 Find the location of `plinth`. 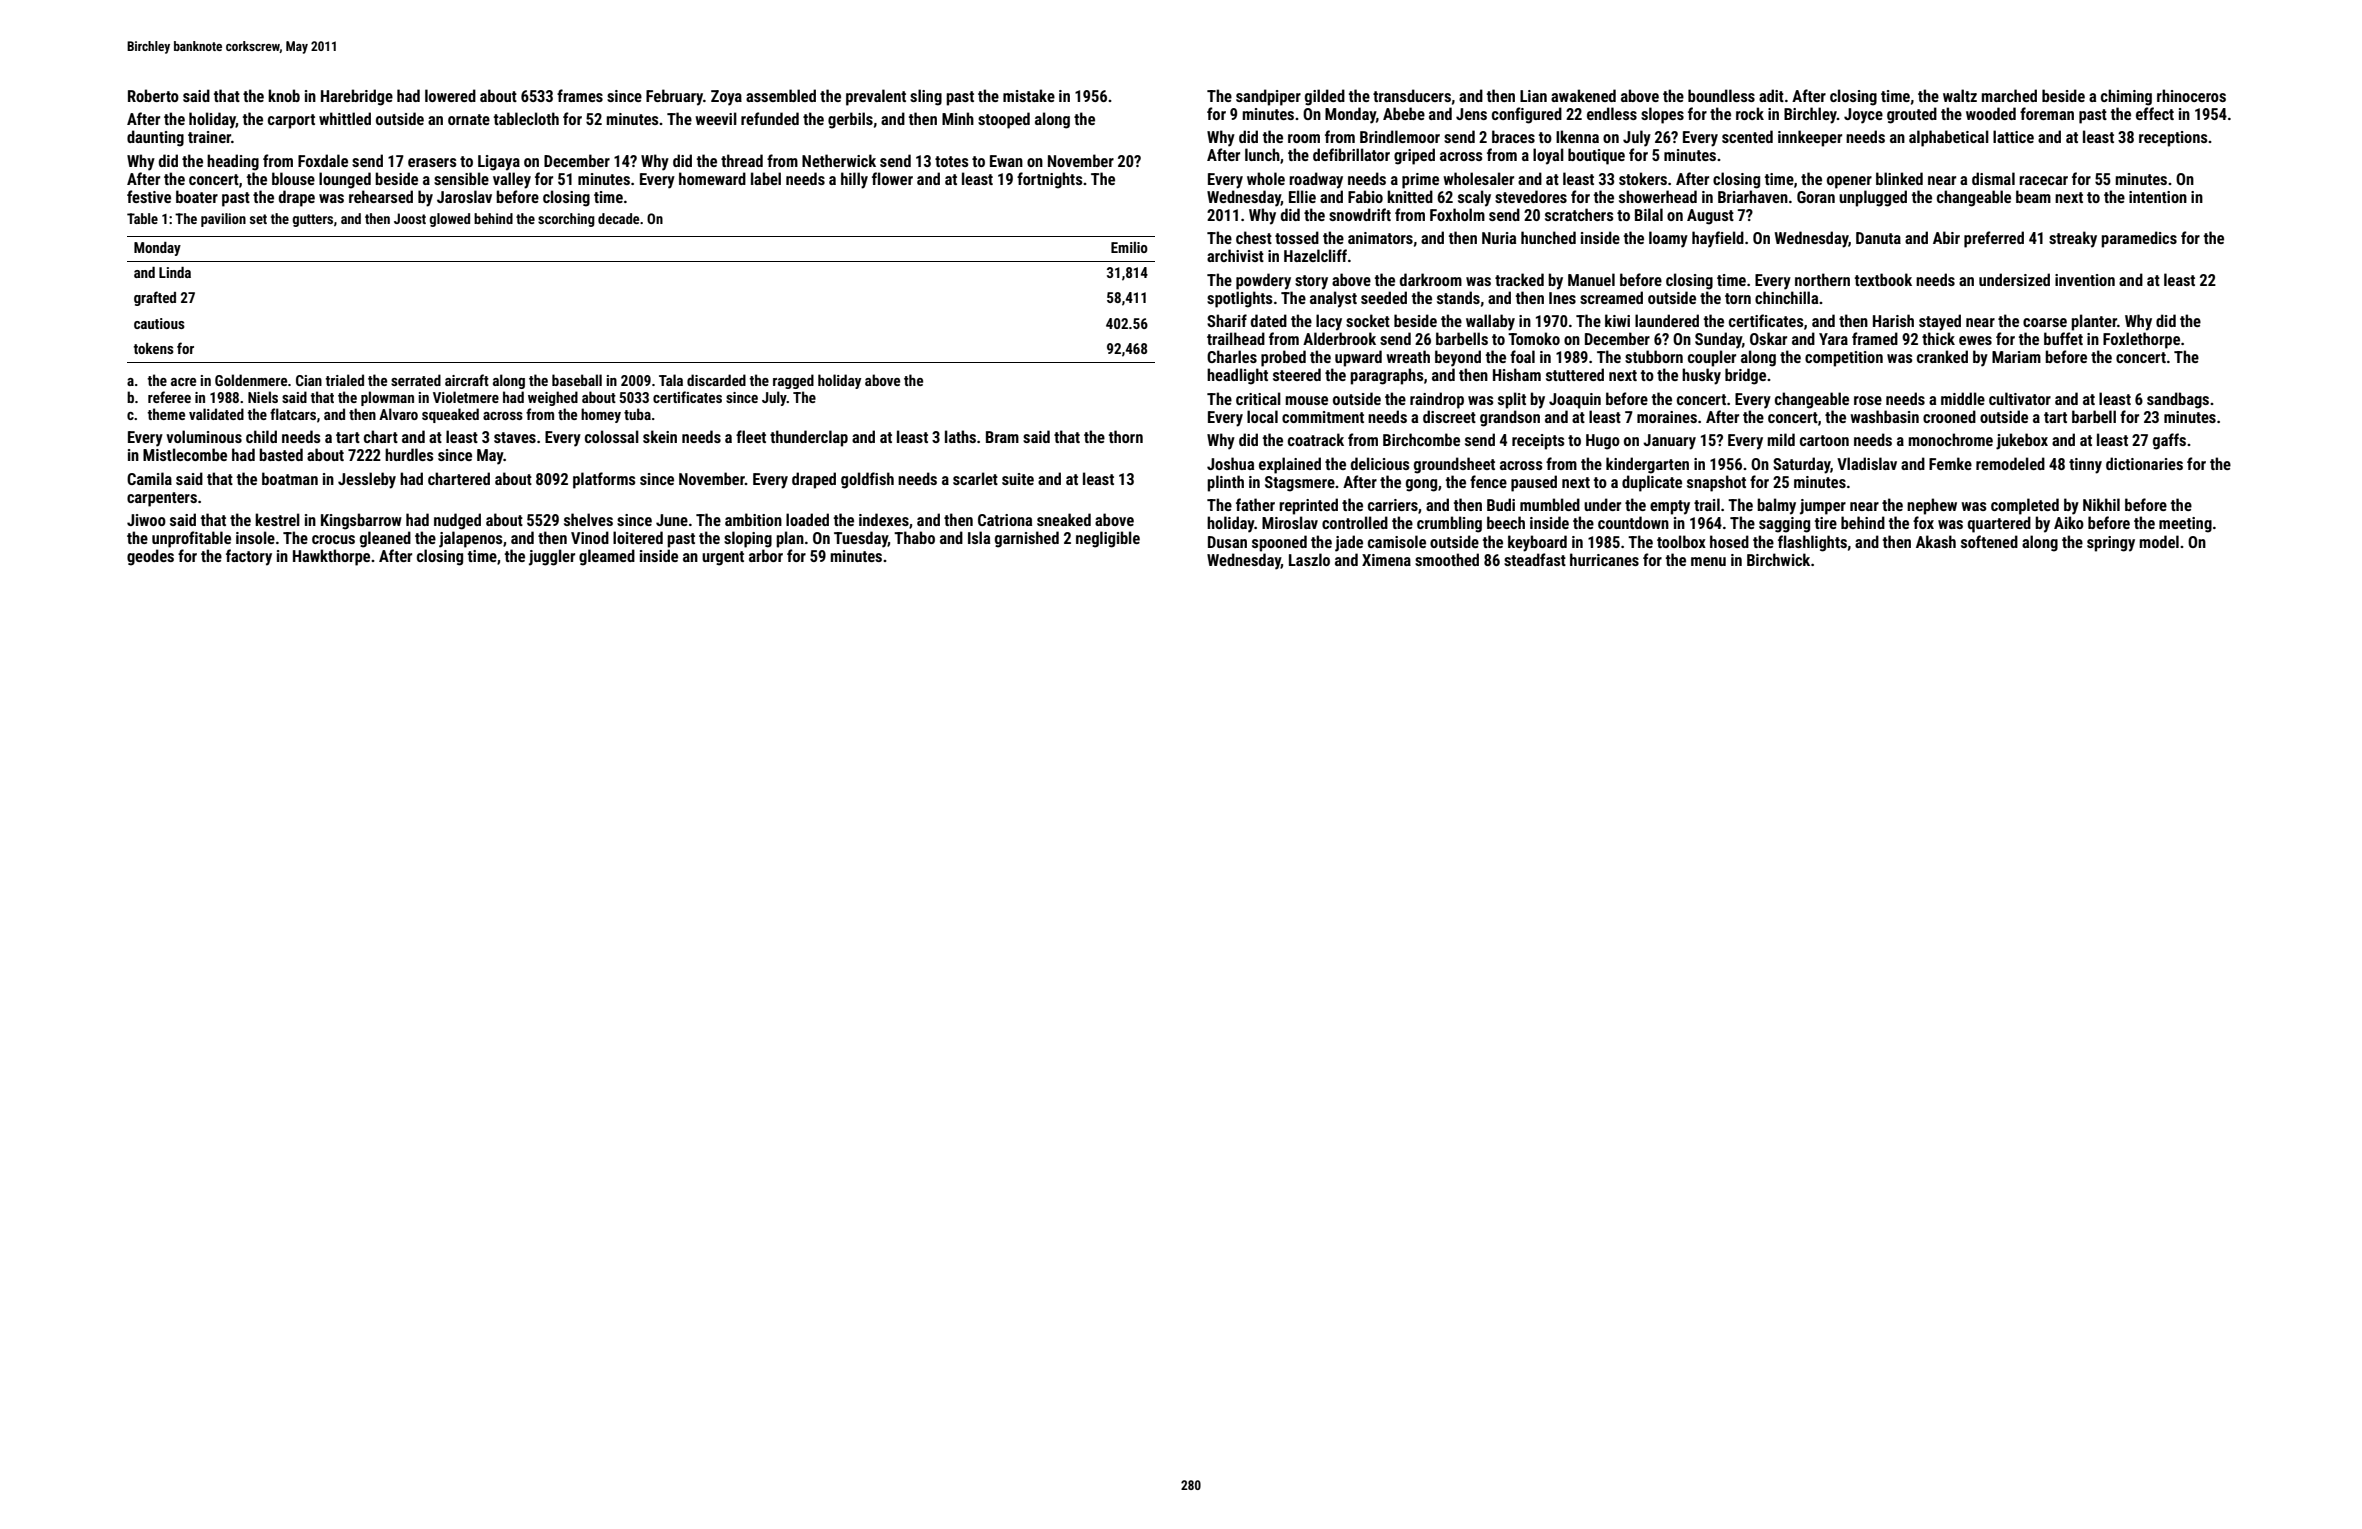

plinth is located at coordinates (1225, 483).
